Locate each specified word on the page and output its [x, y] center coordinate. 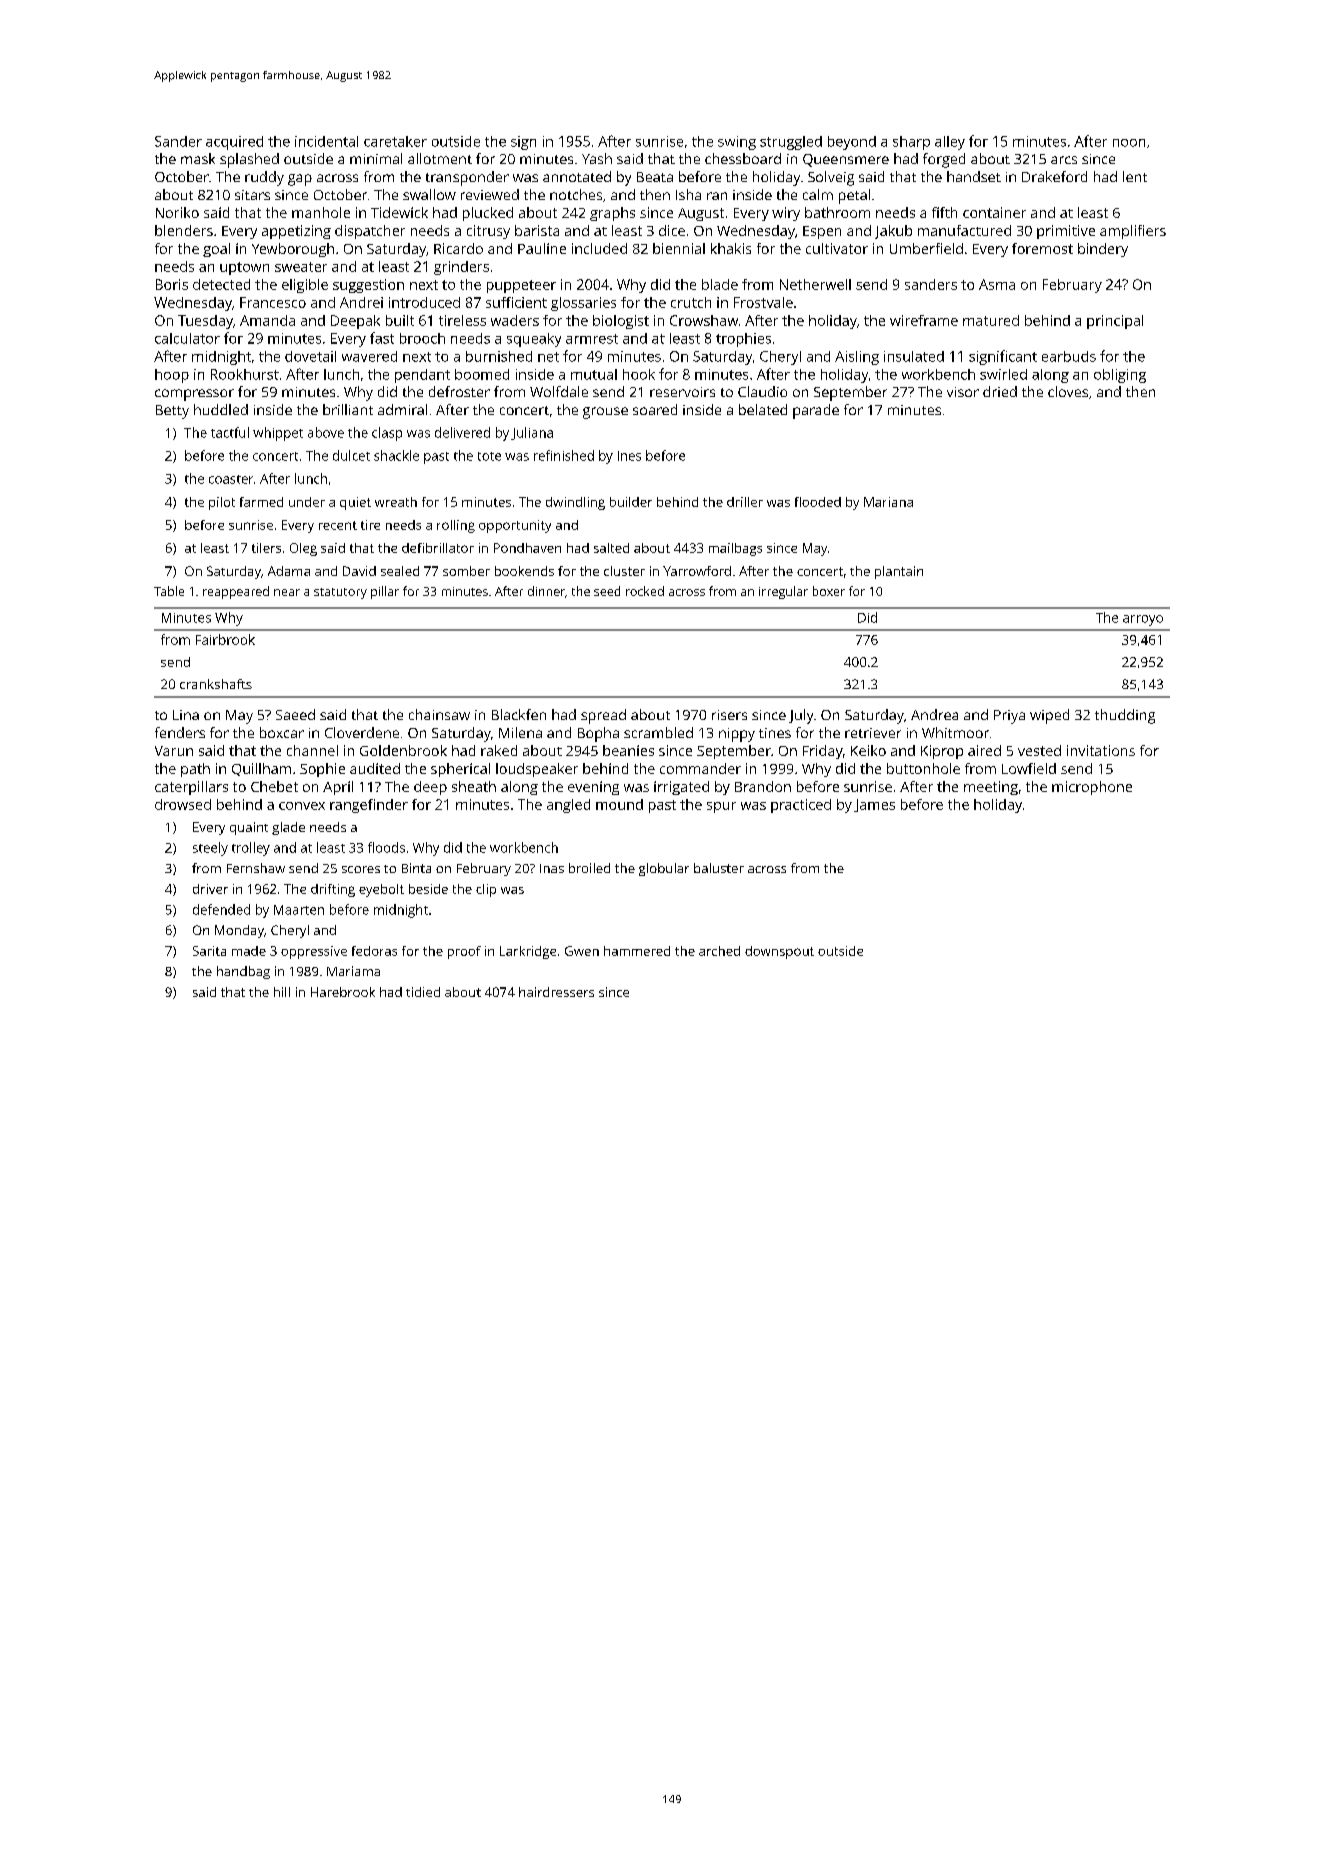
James [874, 805]
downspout [779, 952]
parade [816, 411]
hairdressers [556, 992]
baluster [719, 868]
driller [745, 502]
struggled [791, 143]
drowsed [183, 804]
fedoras [374, 951]
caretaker [395, 141]
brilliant [348, 409]
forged [944, 160]
